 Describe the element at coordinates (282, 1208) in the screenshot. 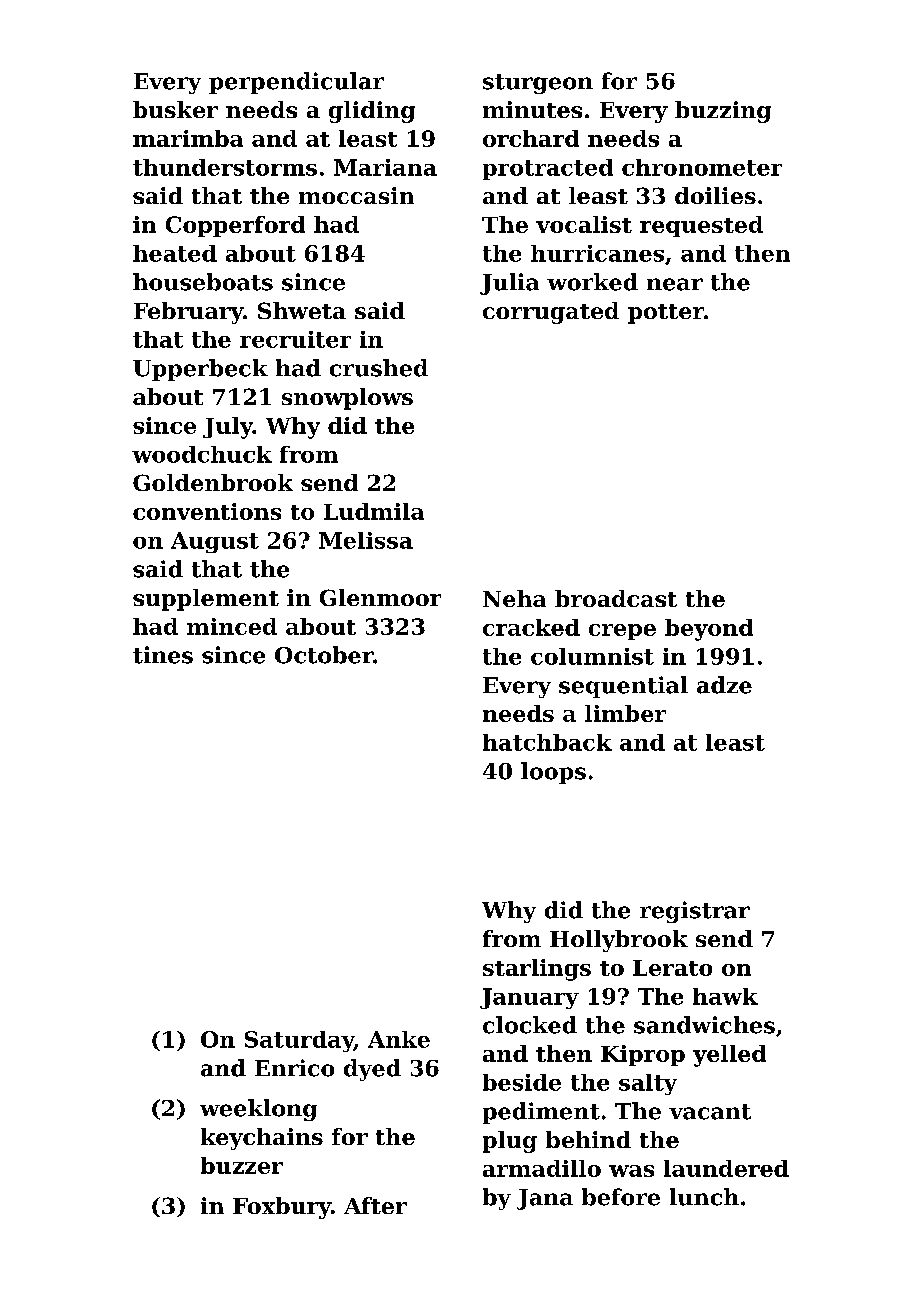

I see `Foxbury` at that location.
